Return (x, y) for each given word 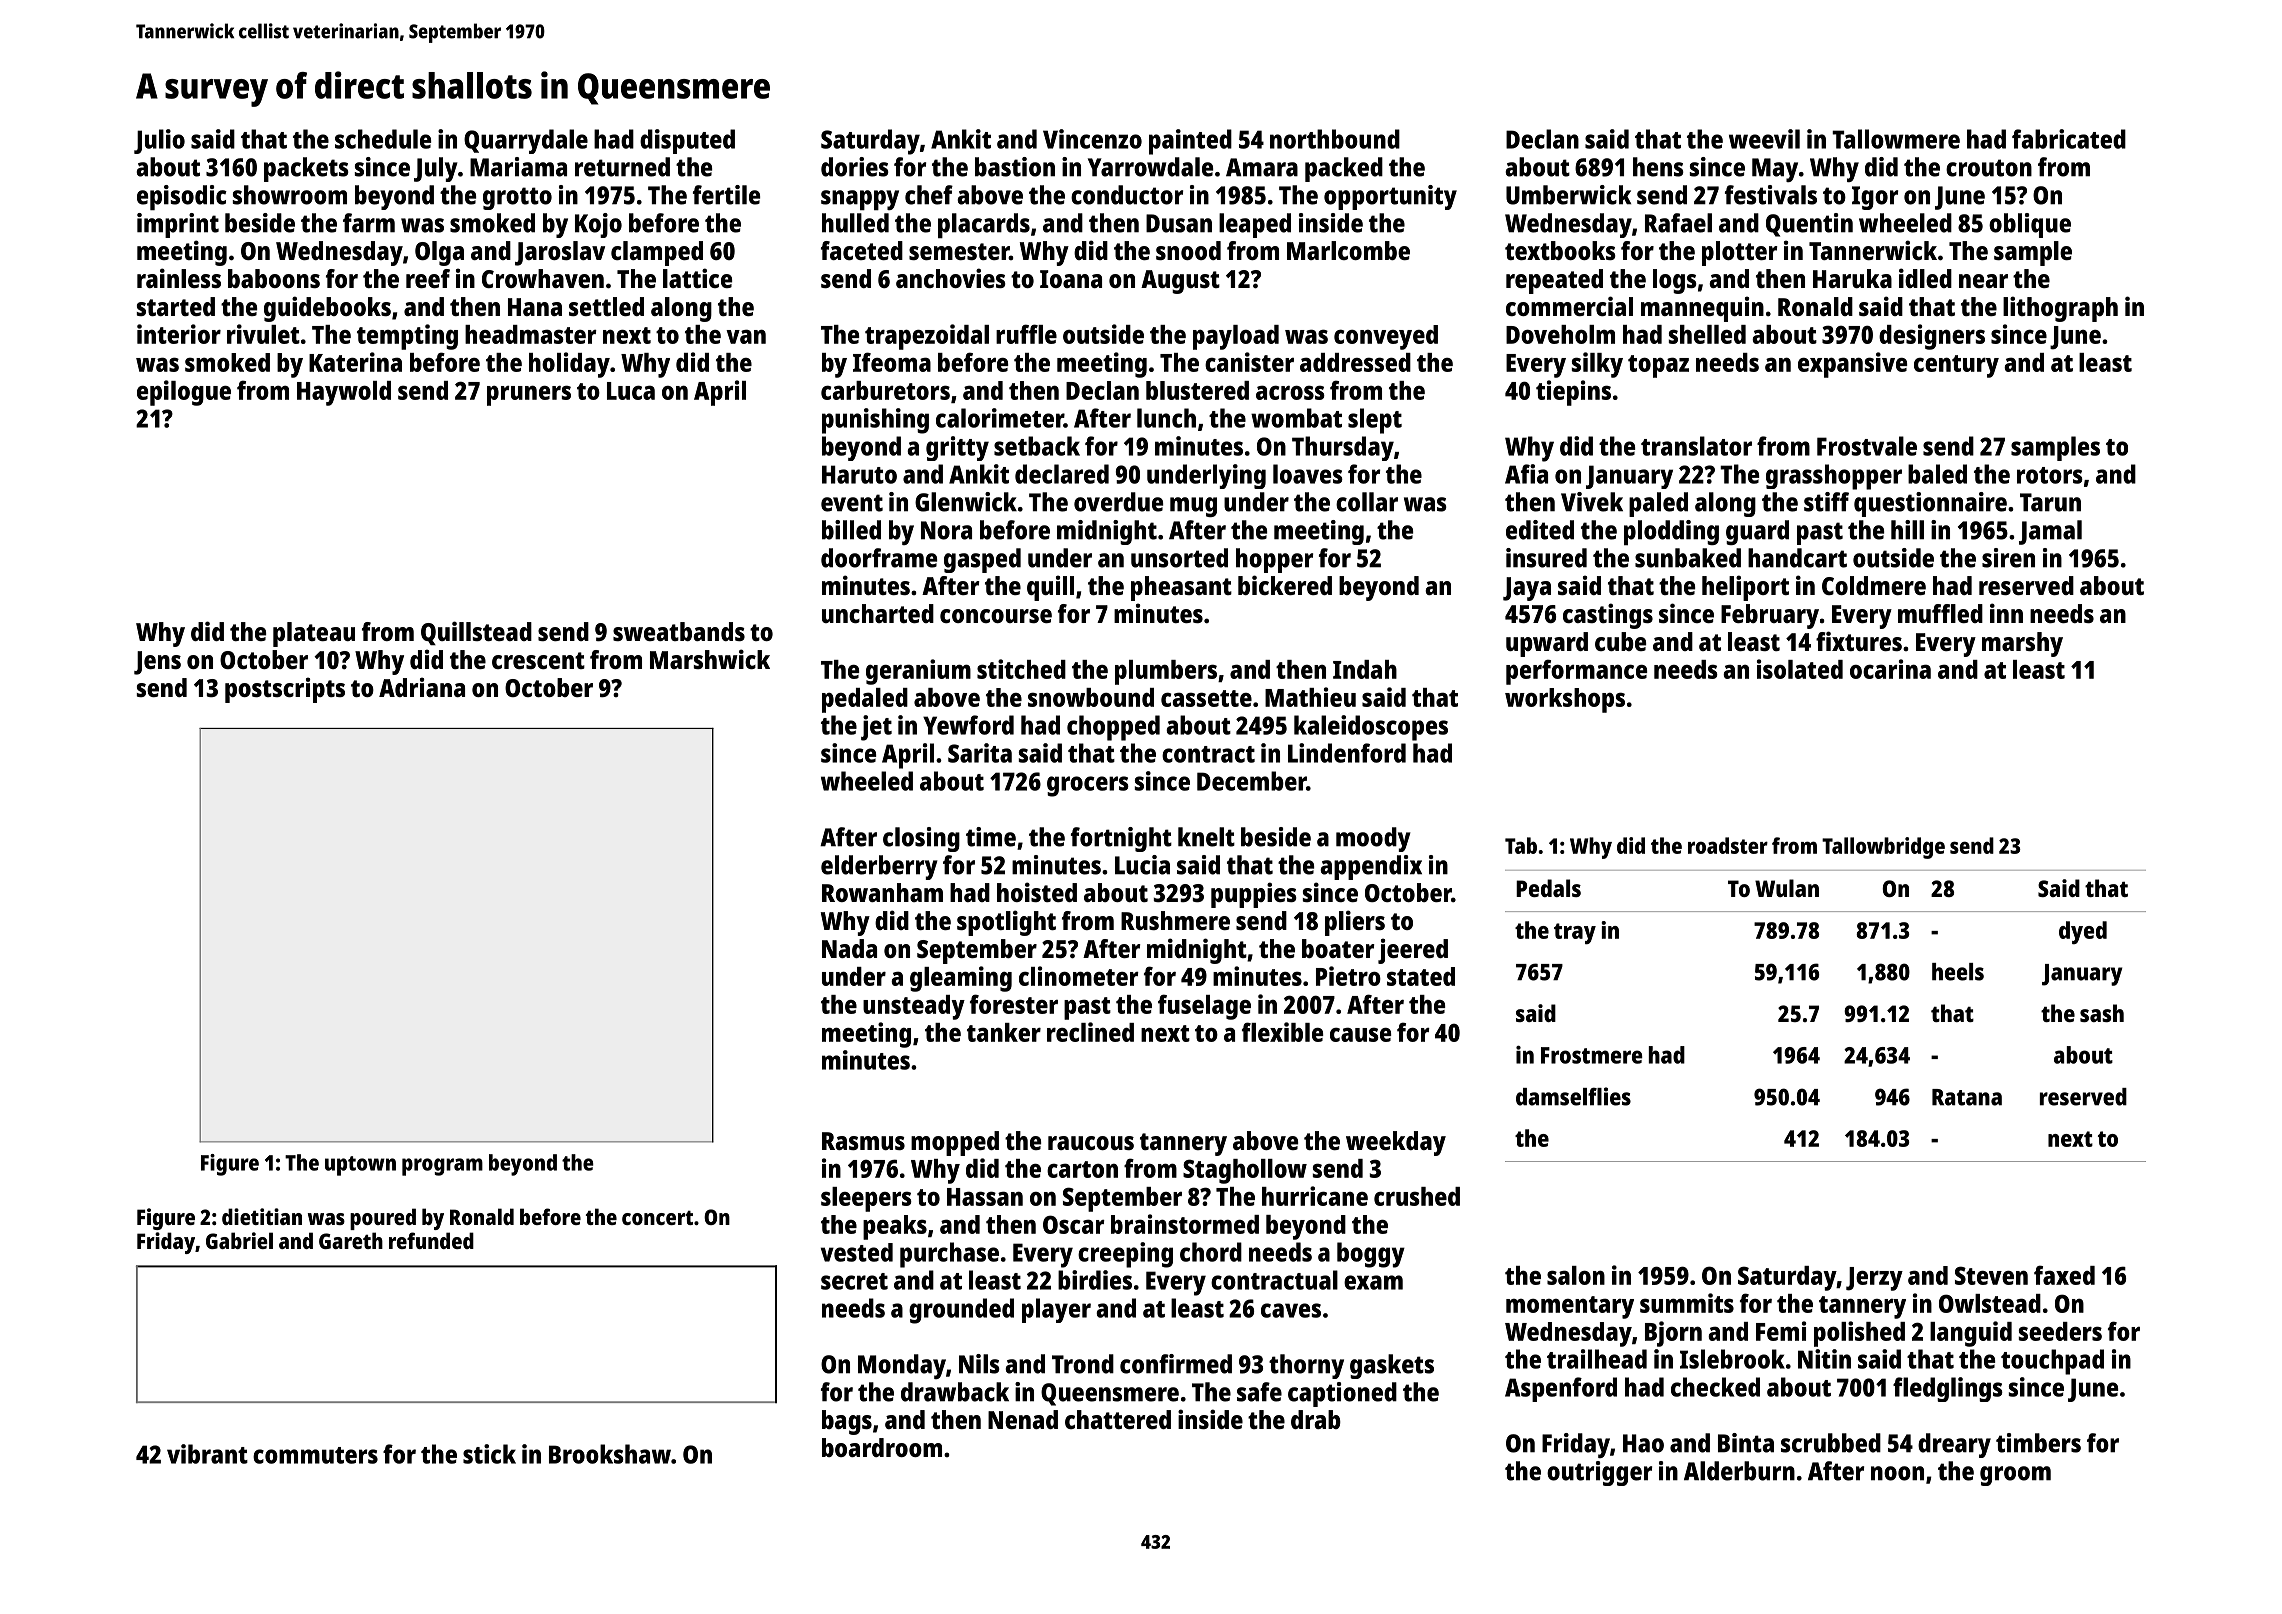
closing (921, 839)
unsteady (914, 1007)
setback (1037, 446)
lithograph (2060, 309)
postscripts (285, 690)
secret (854, 1281)
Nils (979, 1364)
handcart (1797, 558)
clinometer (1079, 976)
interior (179, 334)
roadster (1728, 845)
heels (1958, 972)
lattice (697, 278)
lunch (1166, 418)
